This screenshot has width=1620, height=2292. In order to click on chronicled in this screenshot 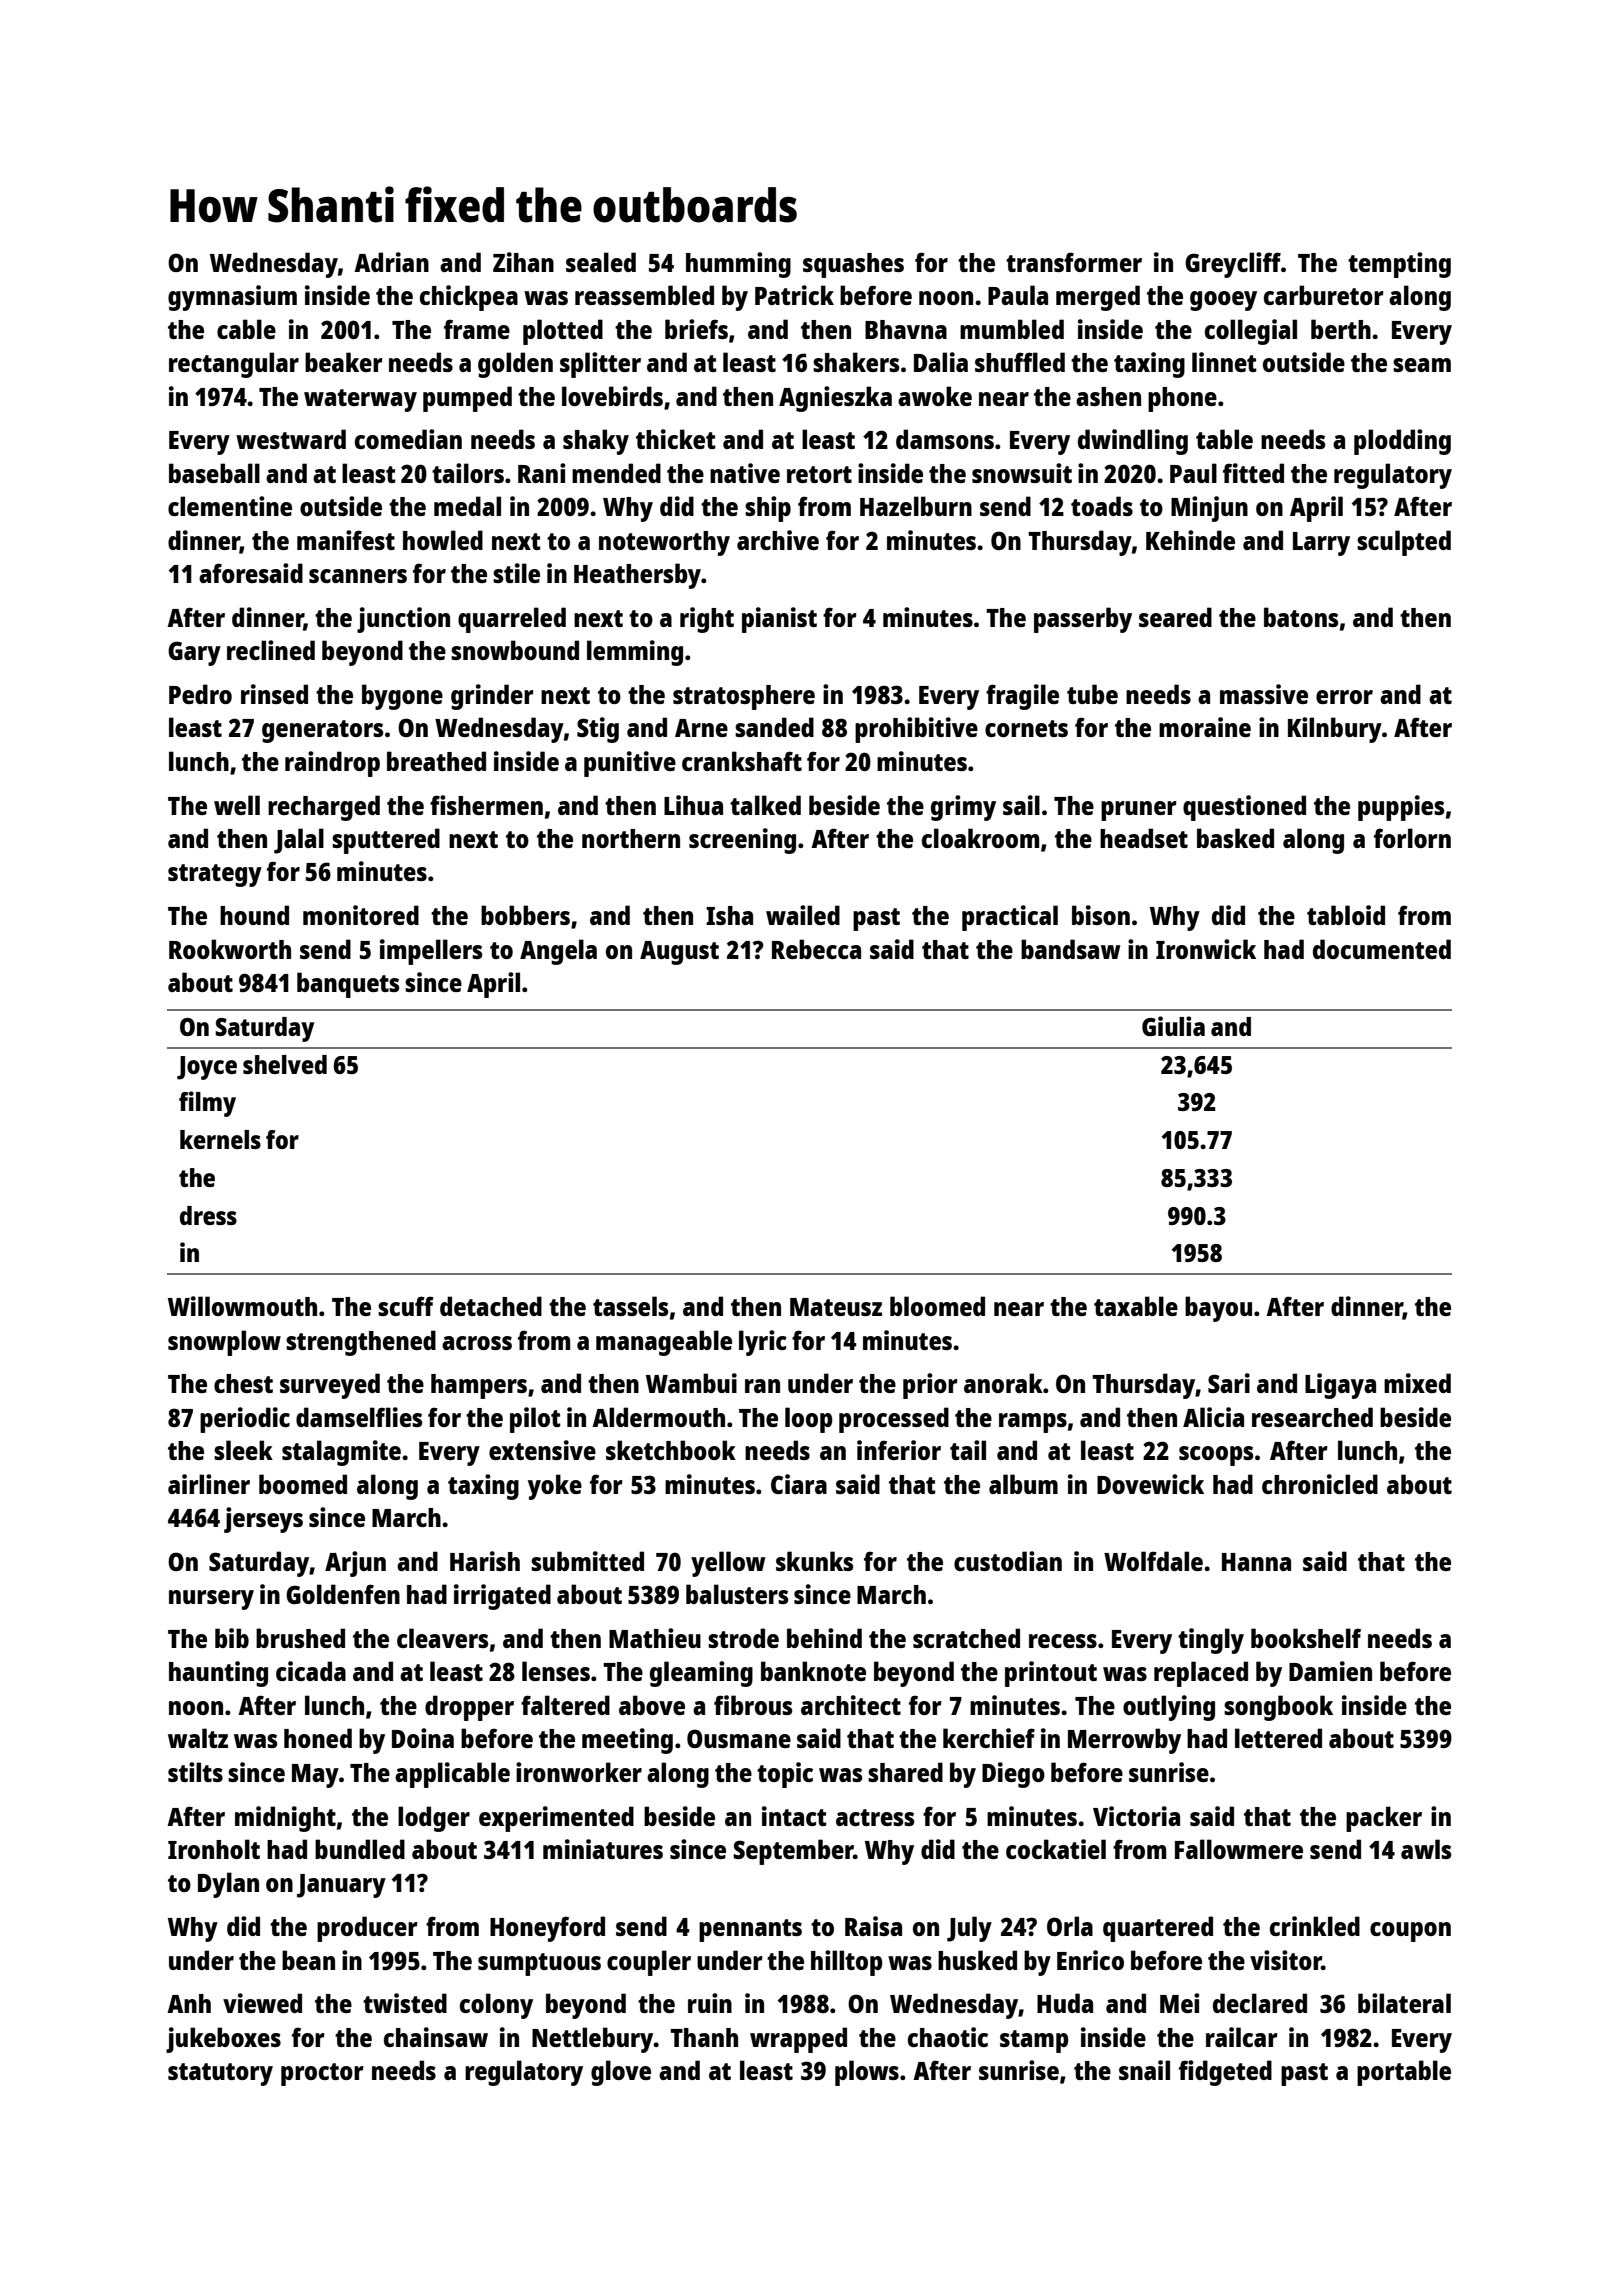, I will do `click(1320, 1484)`.
